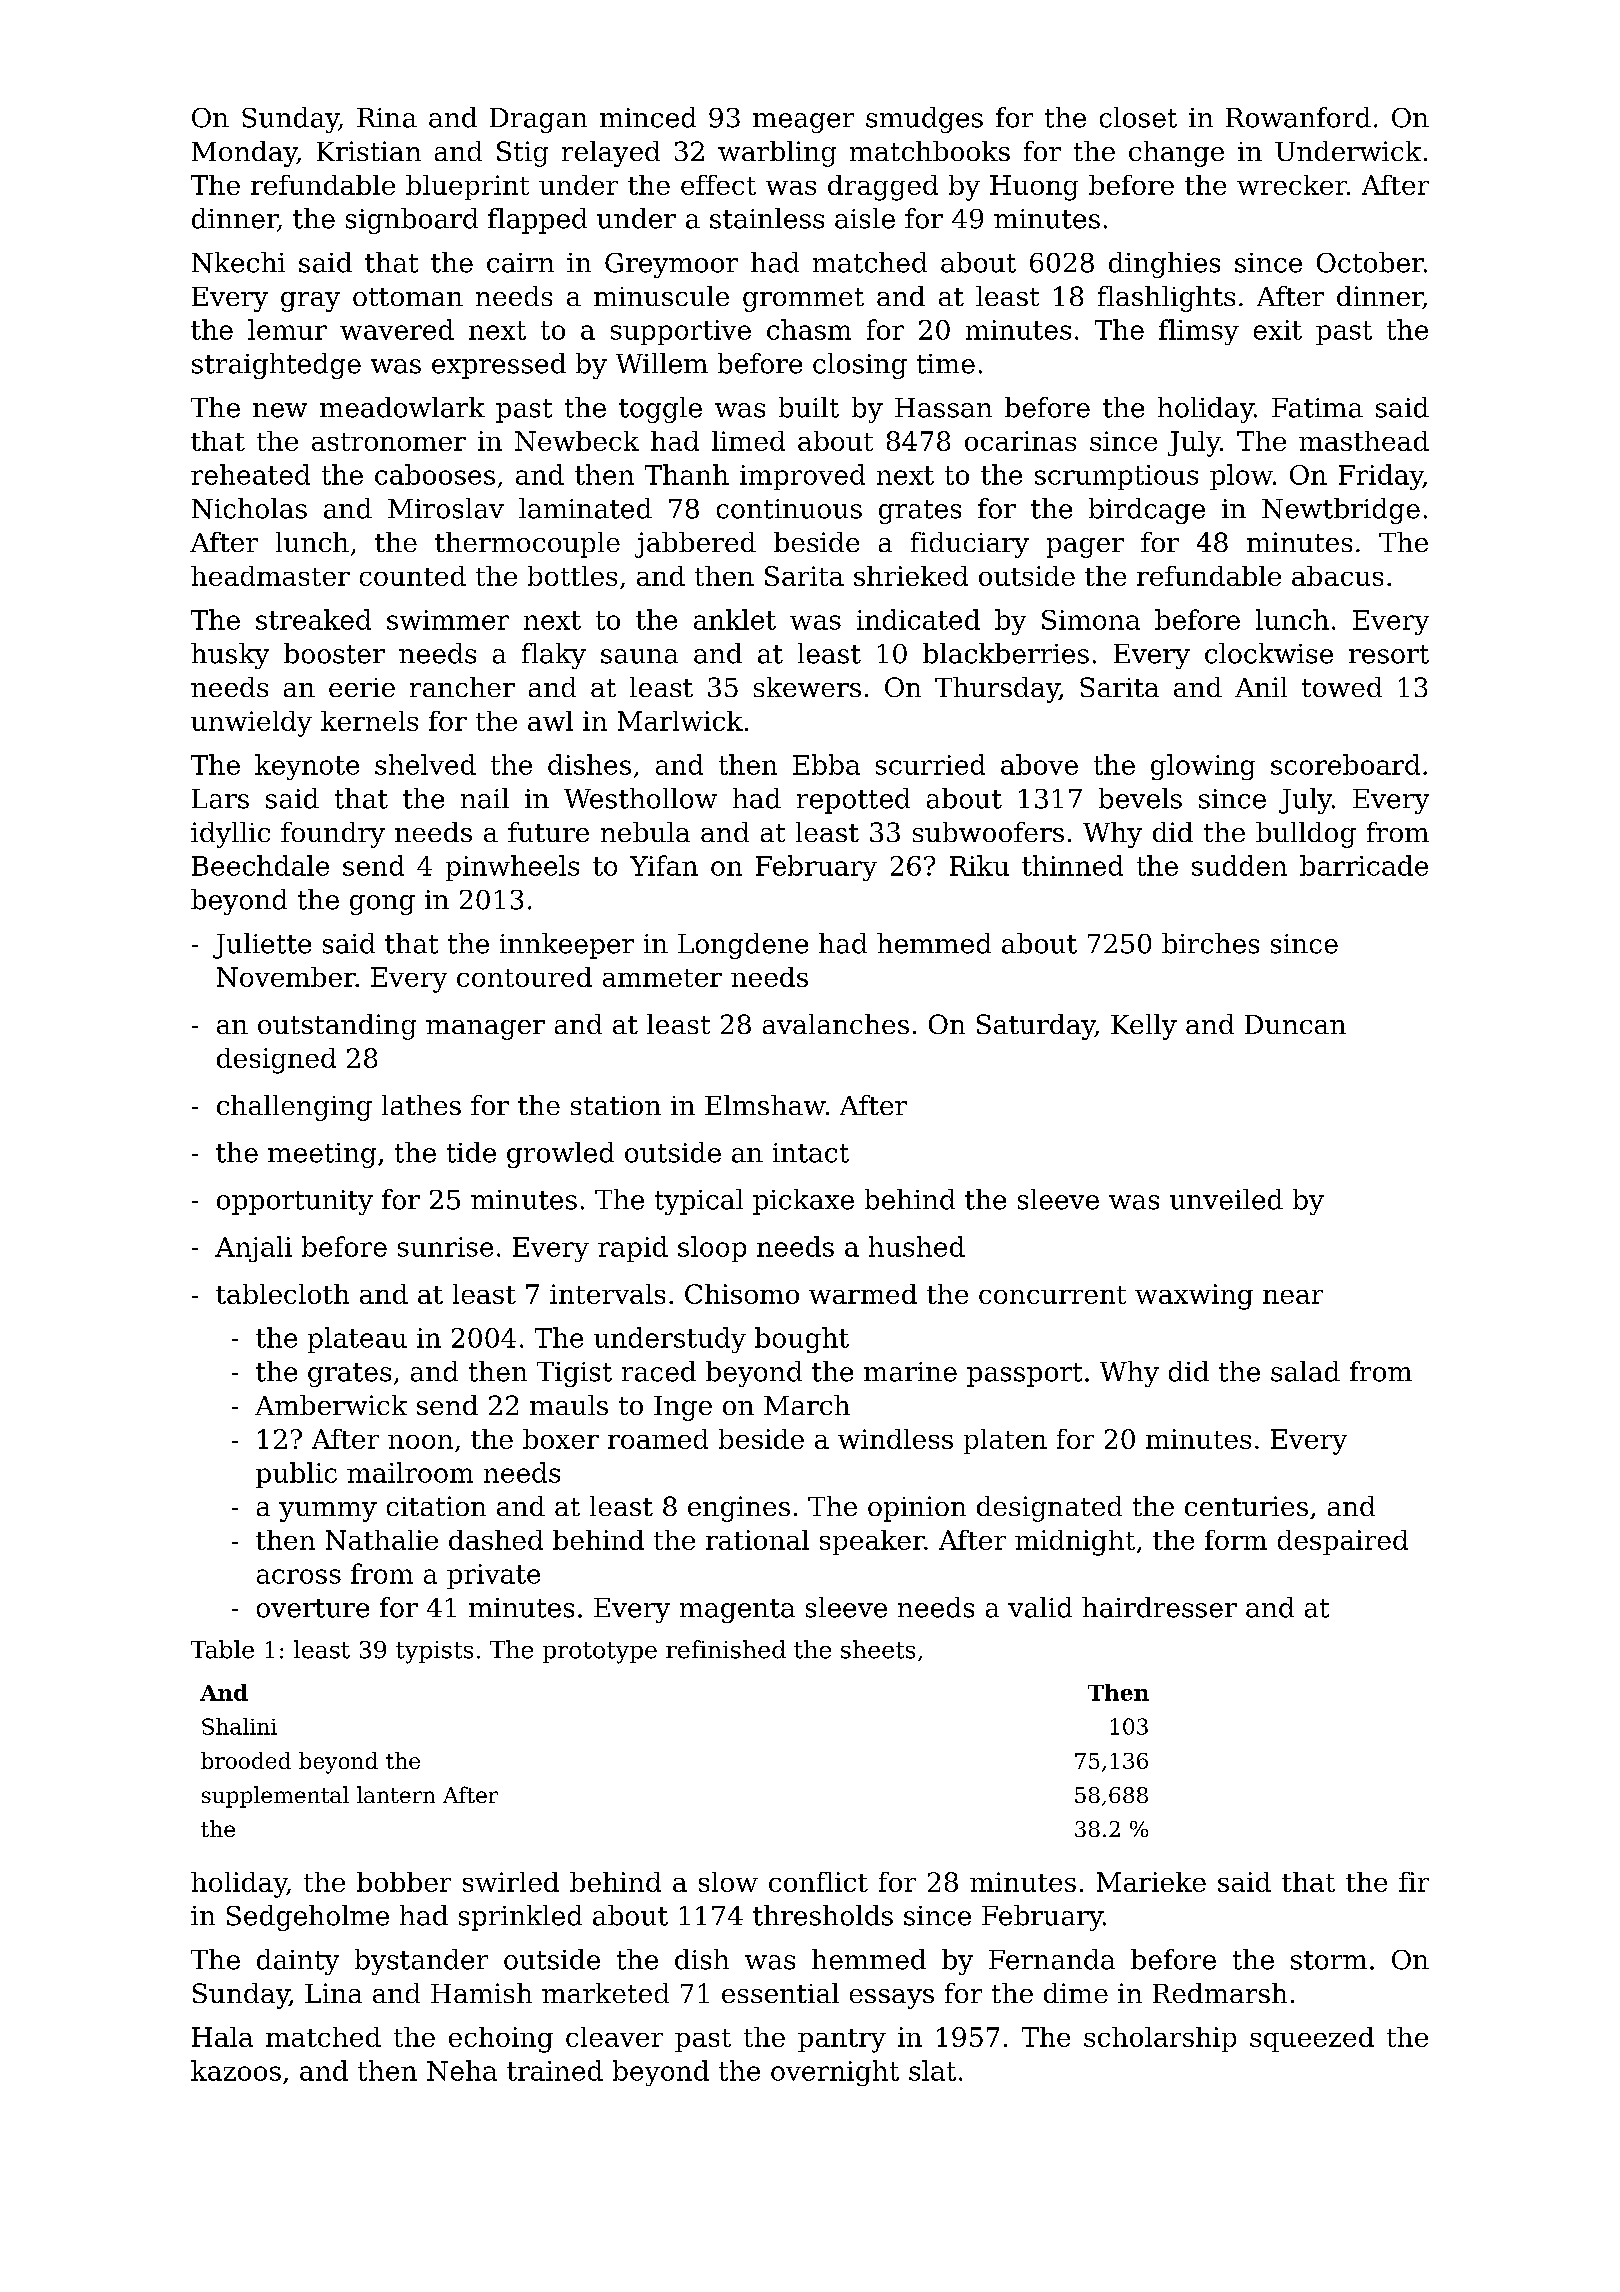  Describe the element at coordinates (298, 1962) in the screenshot. I see `dainty` at that location.
